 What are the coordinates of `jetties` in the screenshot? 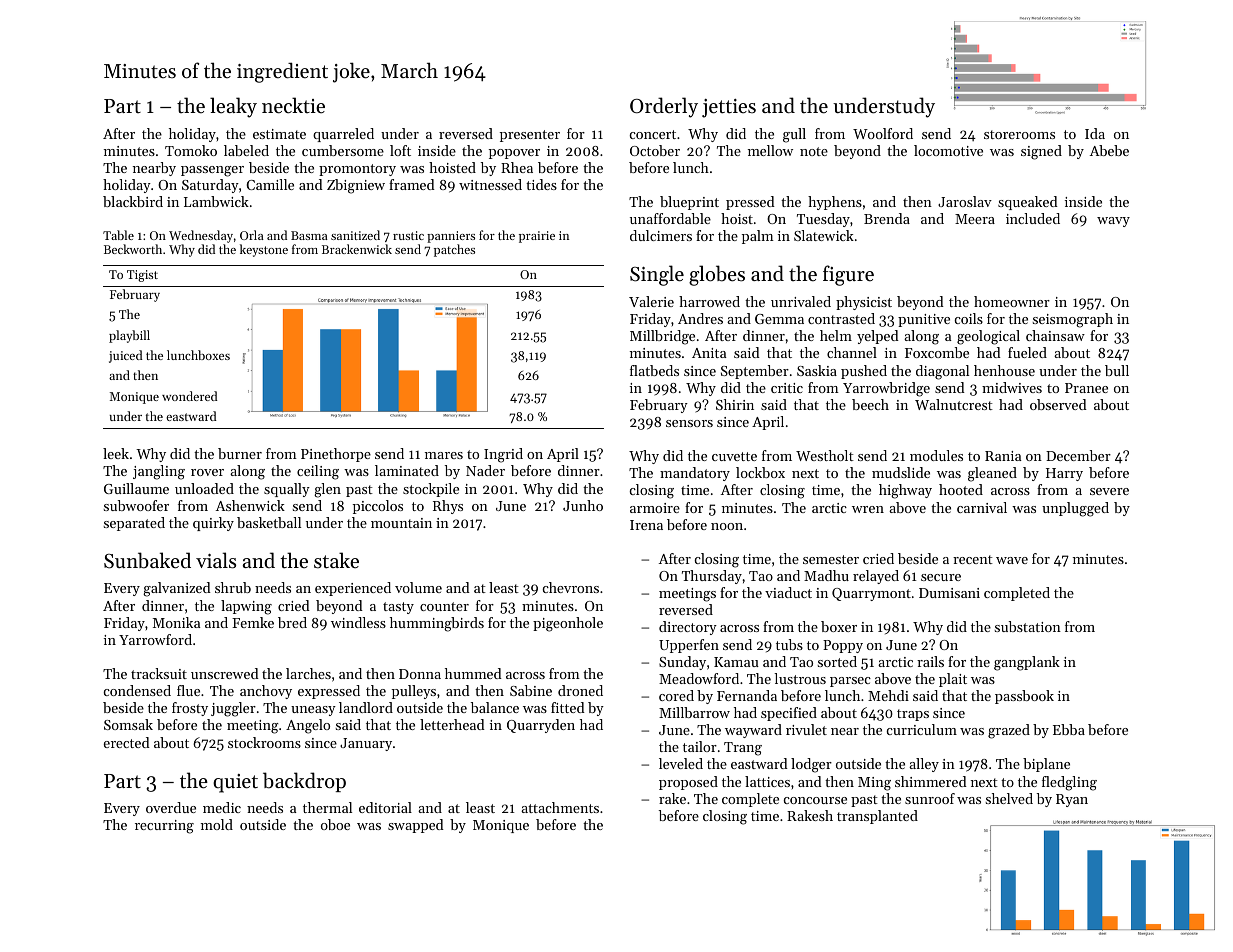 It's located at (729, 108).
